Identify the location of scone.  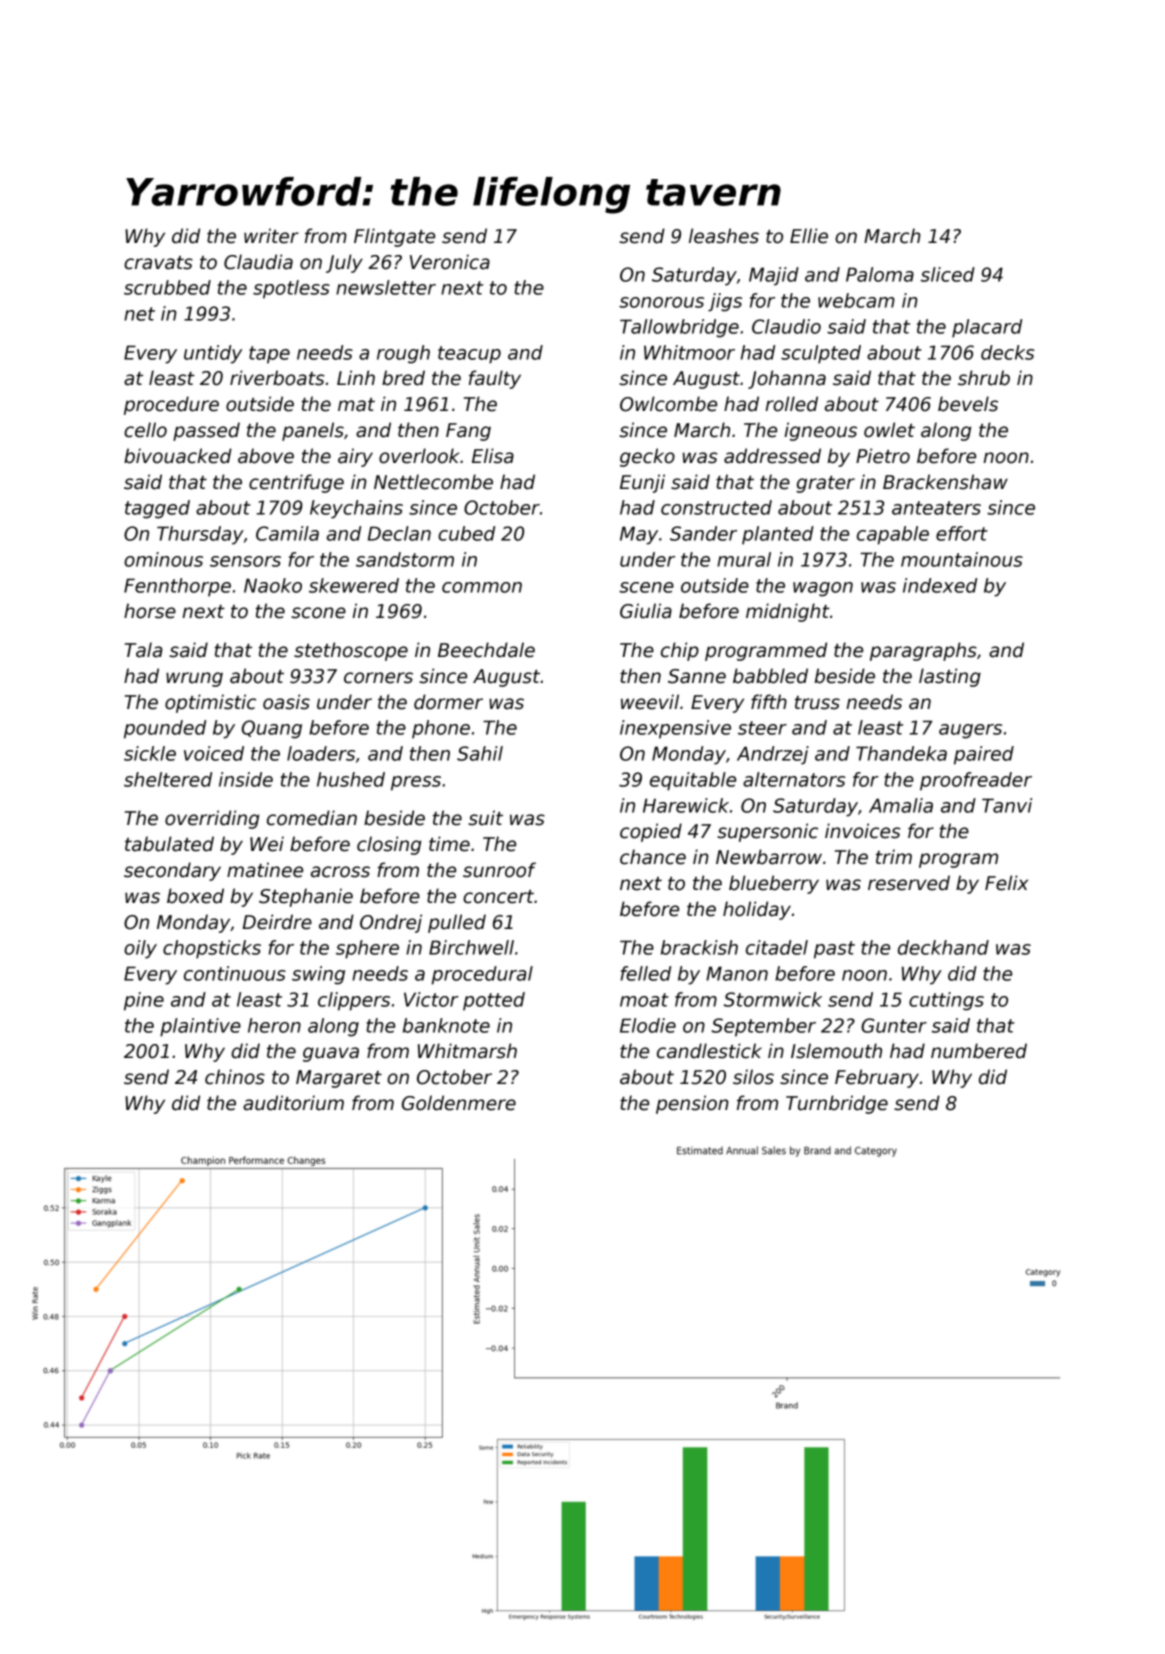
(318, 613).
